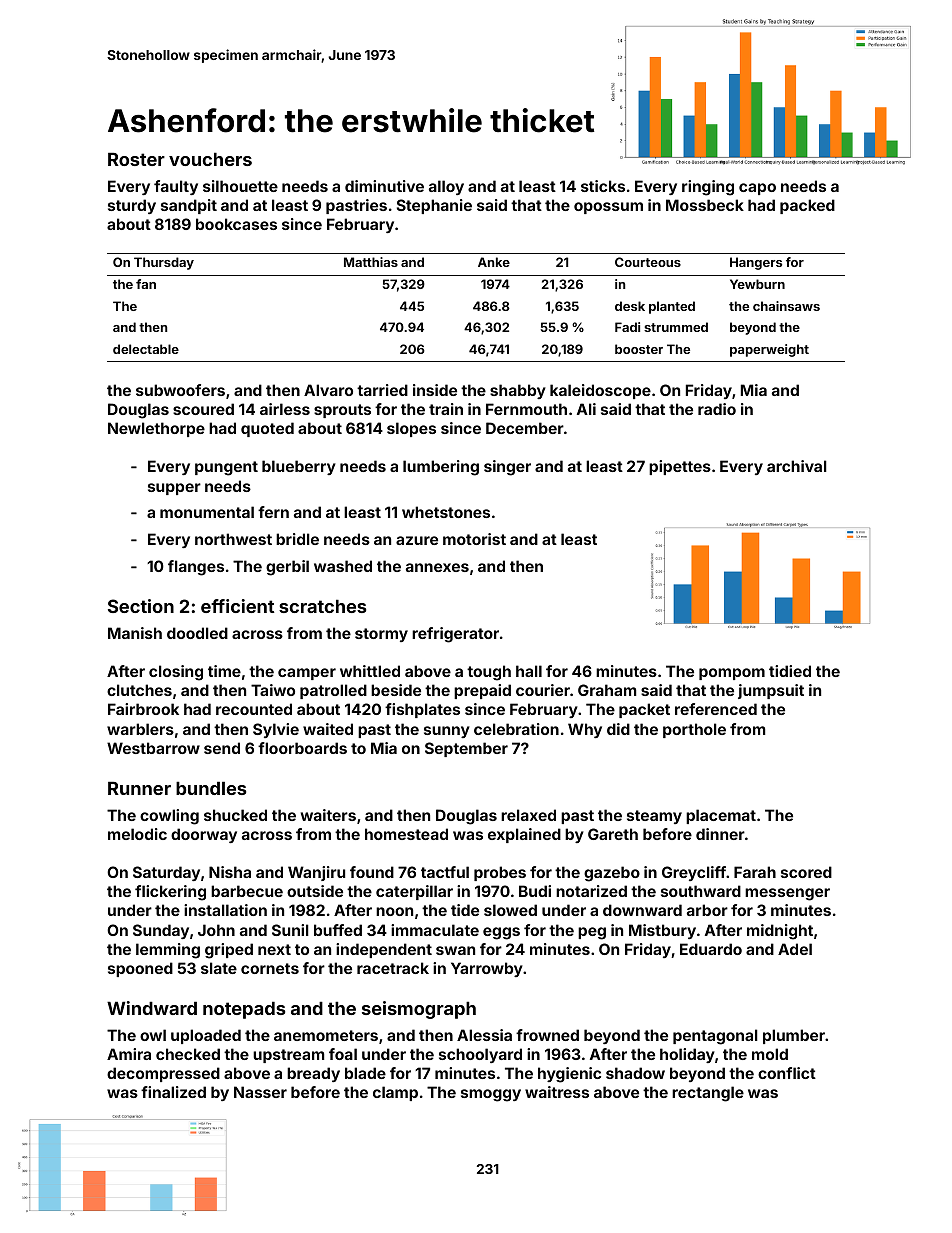  I want to click on seismograph, so click(419, 1010).
